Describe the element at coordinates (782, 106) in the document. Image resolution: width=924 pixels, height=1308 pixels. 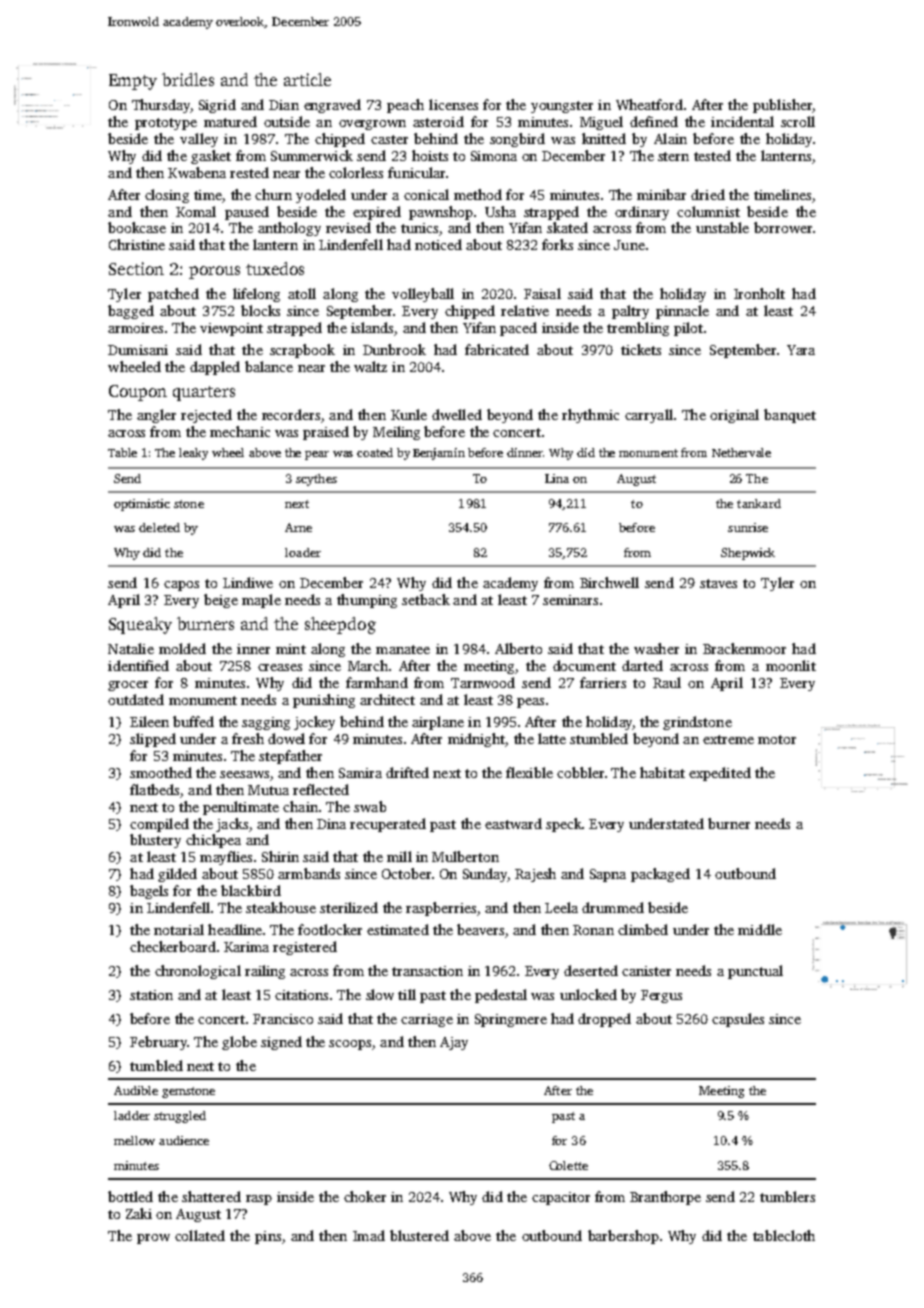
I see `publisher` at that location.
